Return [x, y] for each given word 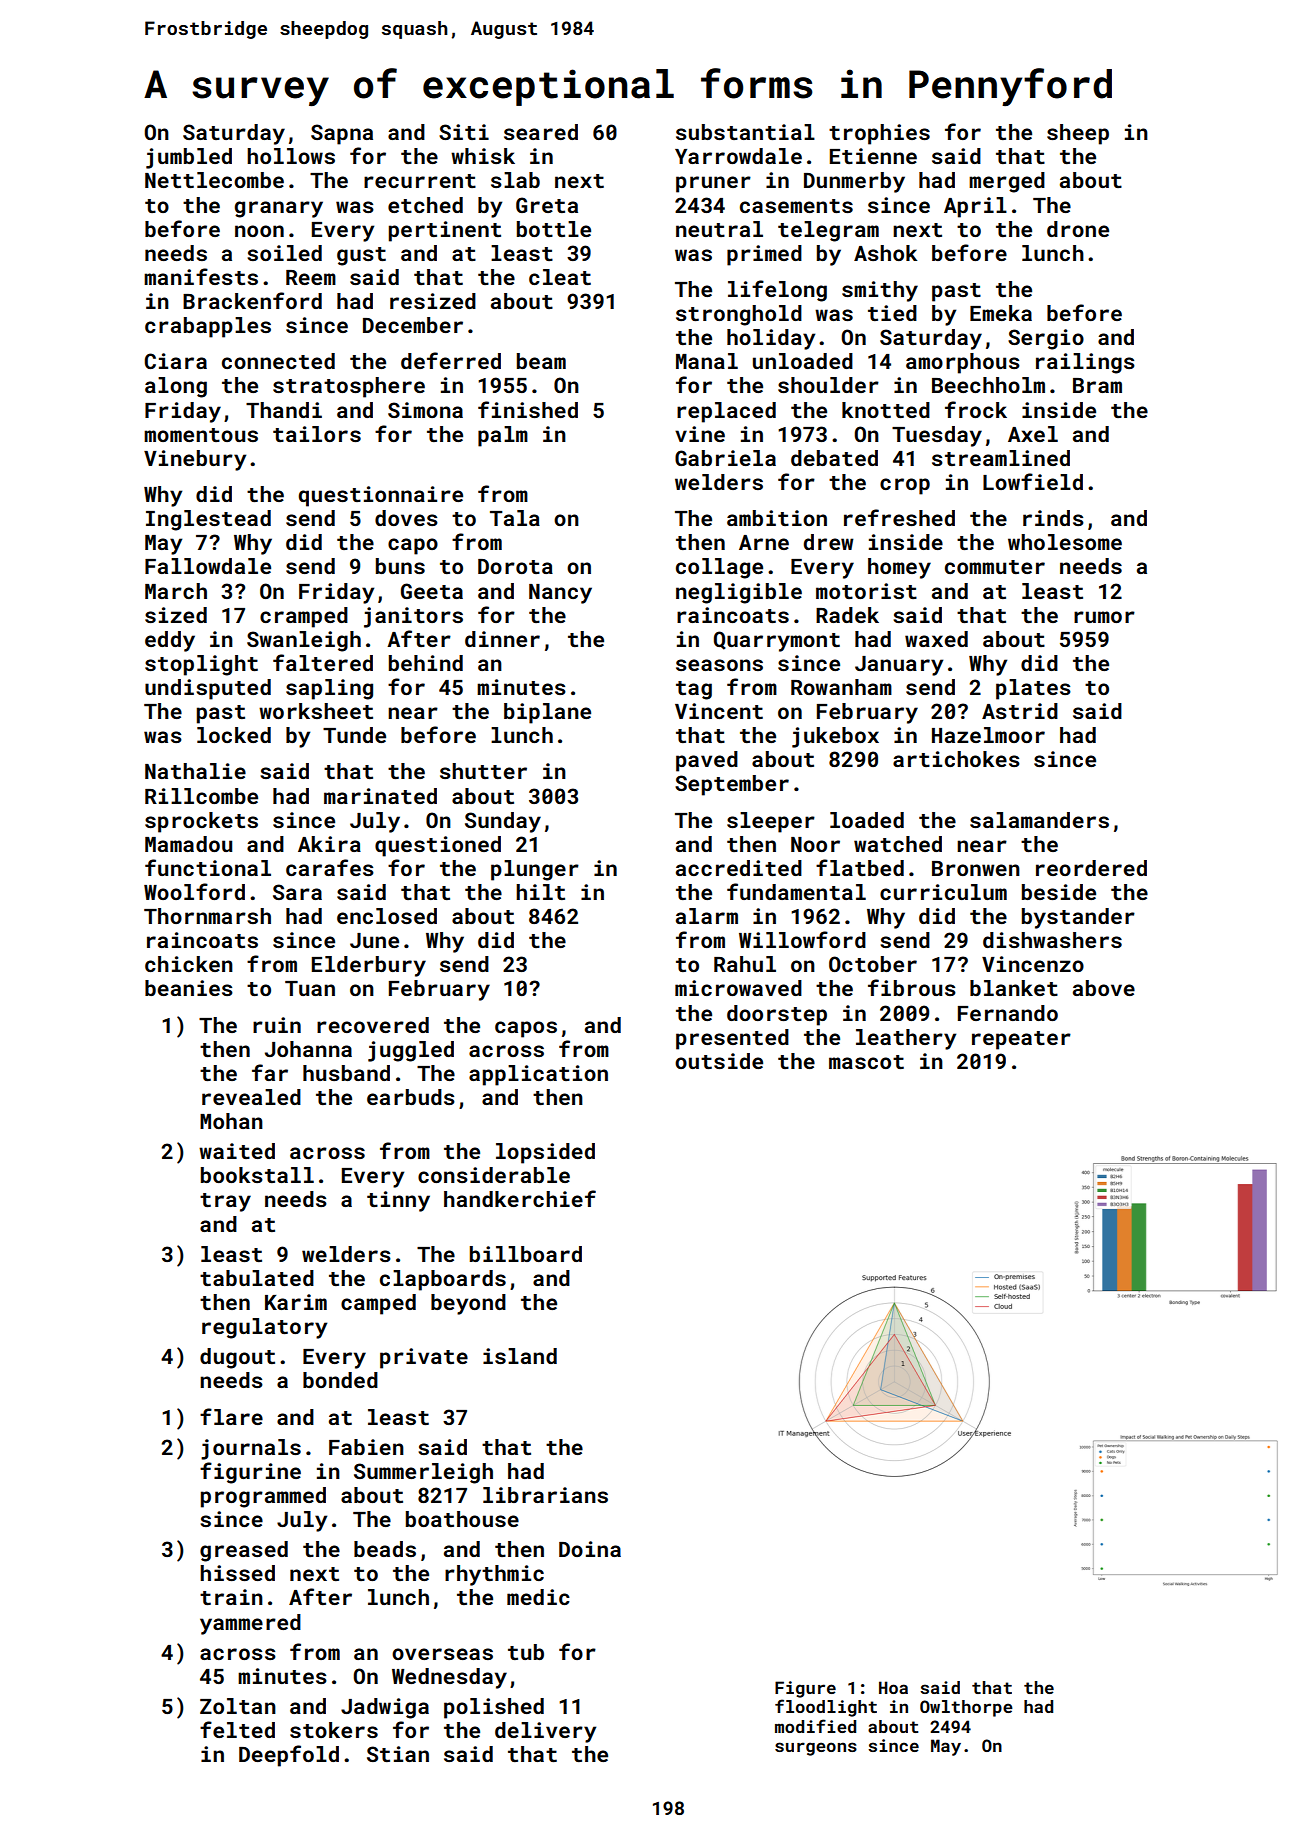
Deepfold [289, 1756]
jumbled [189, 158]
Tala [515, 518]
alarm [707, 916]
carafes [330, 867]
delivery [545, 1732]
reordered [1091, 868]
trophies [879, 134]
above [1104, 988]
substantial [745, 132]
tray [225, 1202]
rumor [1104, 617]
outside [719, 1061]
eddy [170, 641]
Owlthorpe [966, 1708]
